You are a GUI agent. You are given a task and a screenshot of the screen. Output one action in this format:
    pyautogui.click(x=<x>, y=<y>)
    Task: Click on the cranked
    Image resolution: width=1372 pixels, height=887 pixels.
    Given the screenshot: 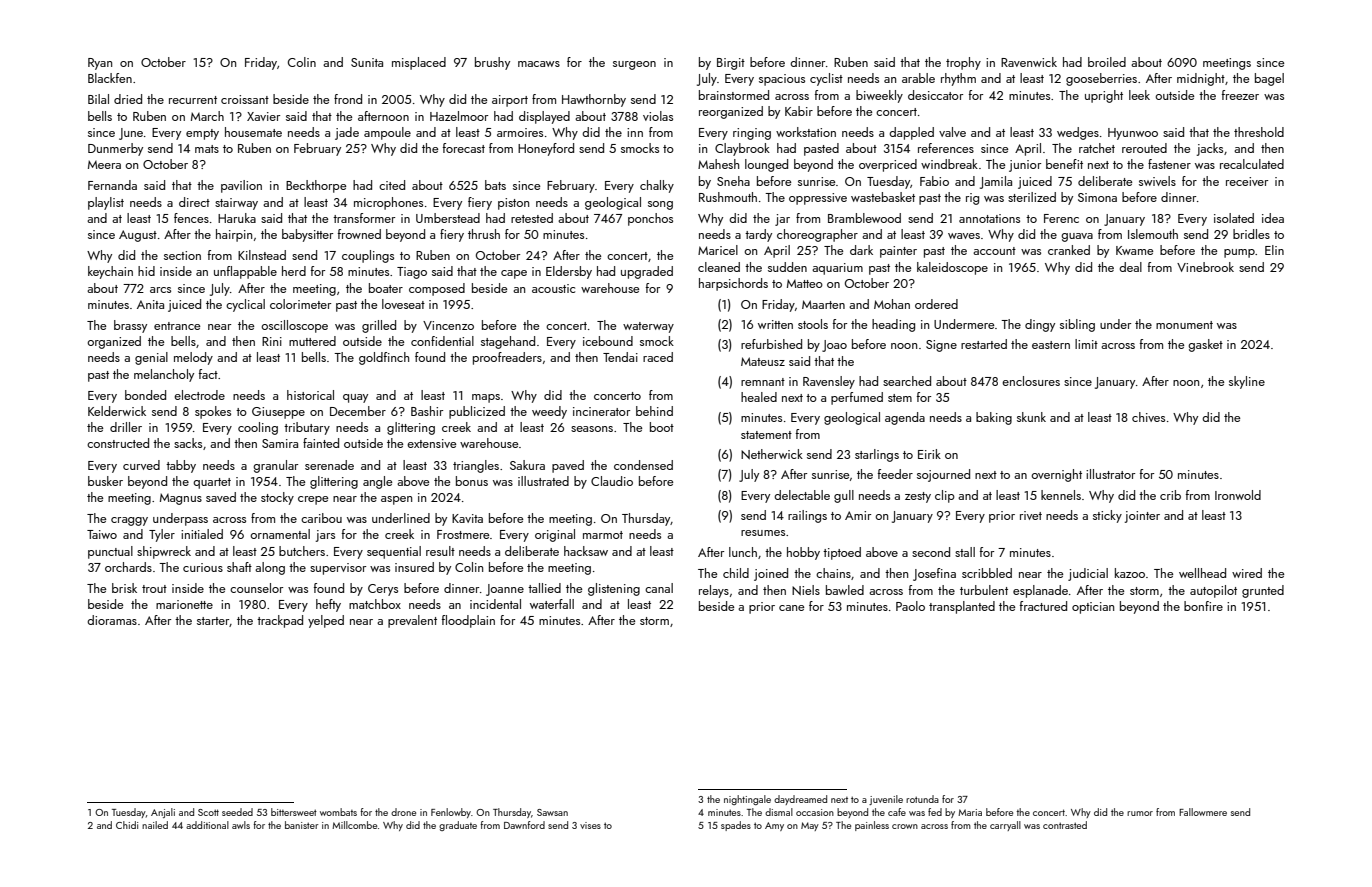 What is the action you would take?
    pyautogui.click(x=1069, y=250)
